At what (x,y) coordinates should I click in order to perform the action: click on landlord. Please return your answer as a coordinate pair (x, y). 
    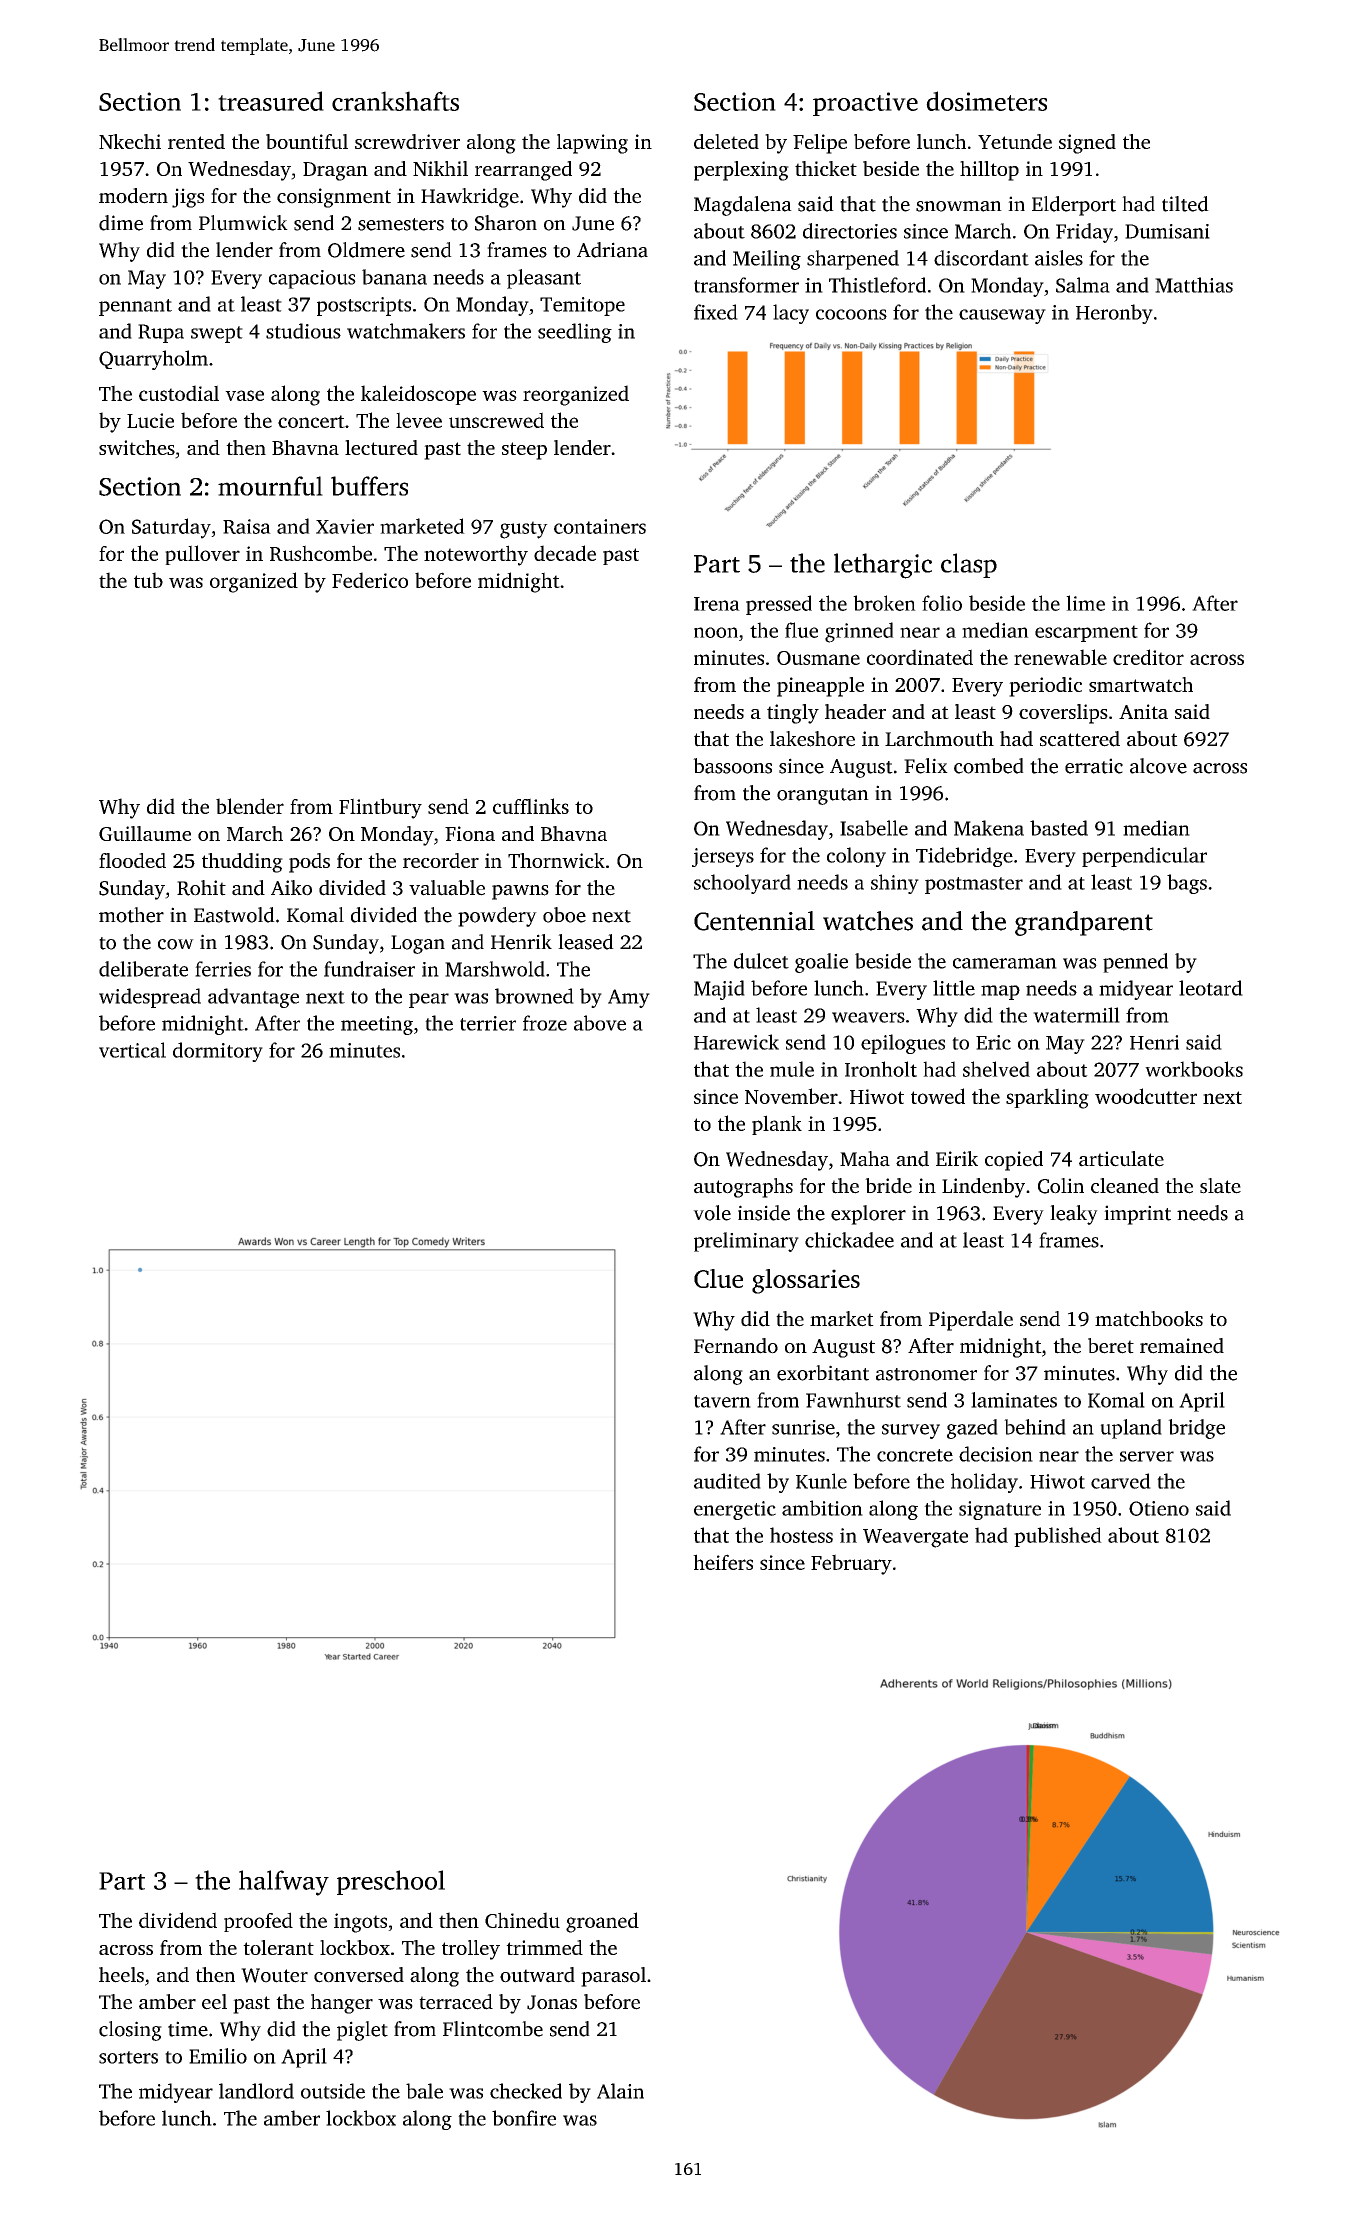
    Looking at the image, I should click on (256, 2091).
